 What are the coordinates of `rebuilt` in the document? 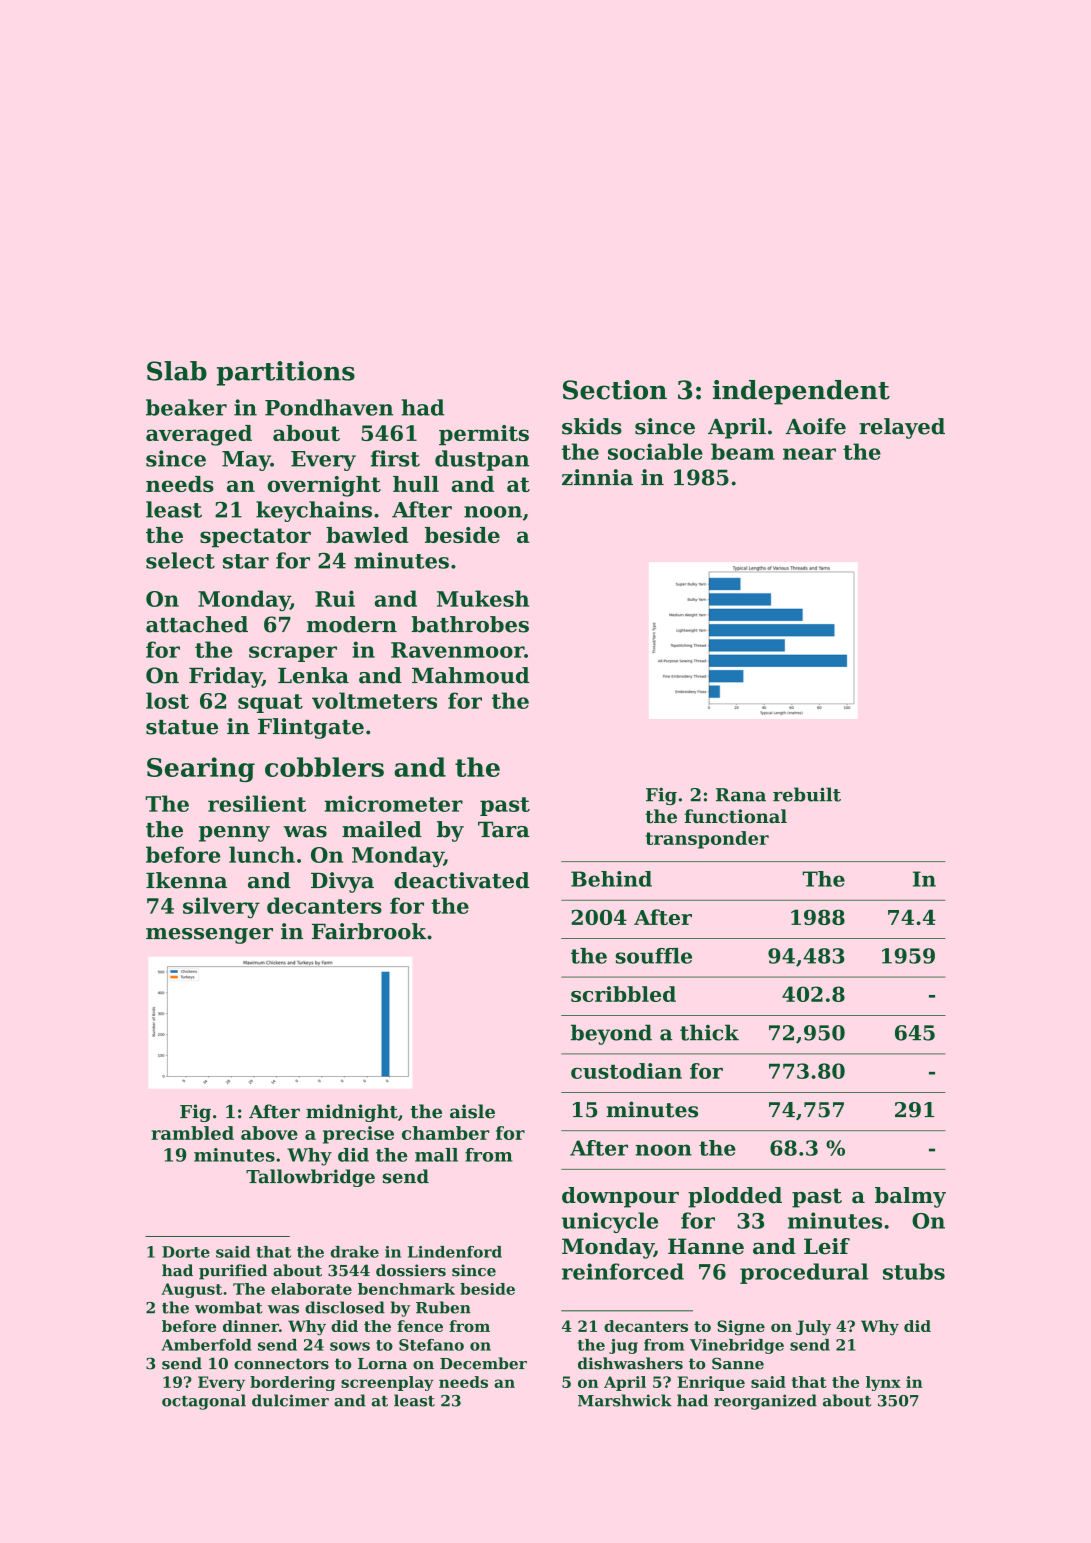 It's located at (807, 794).
